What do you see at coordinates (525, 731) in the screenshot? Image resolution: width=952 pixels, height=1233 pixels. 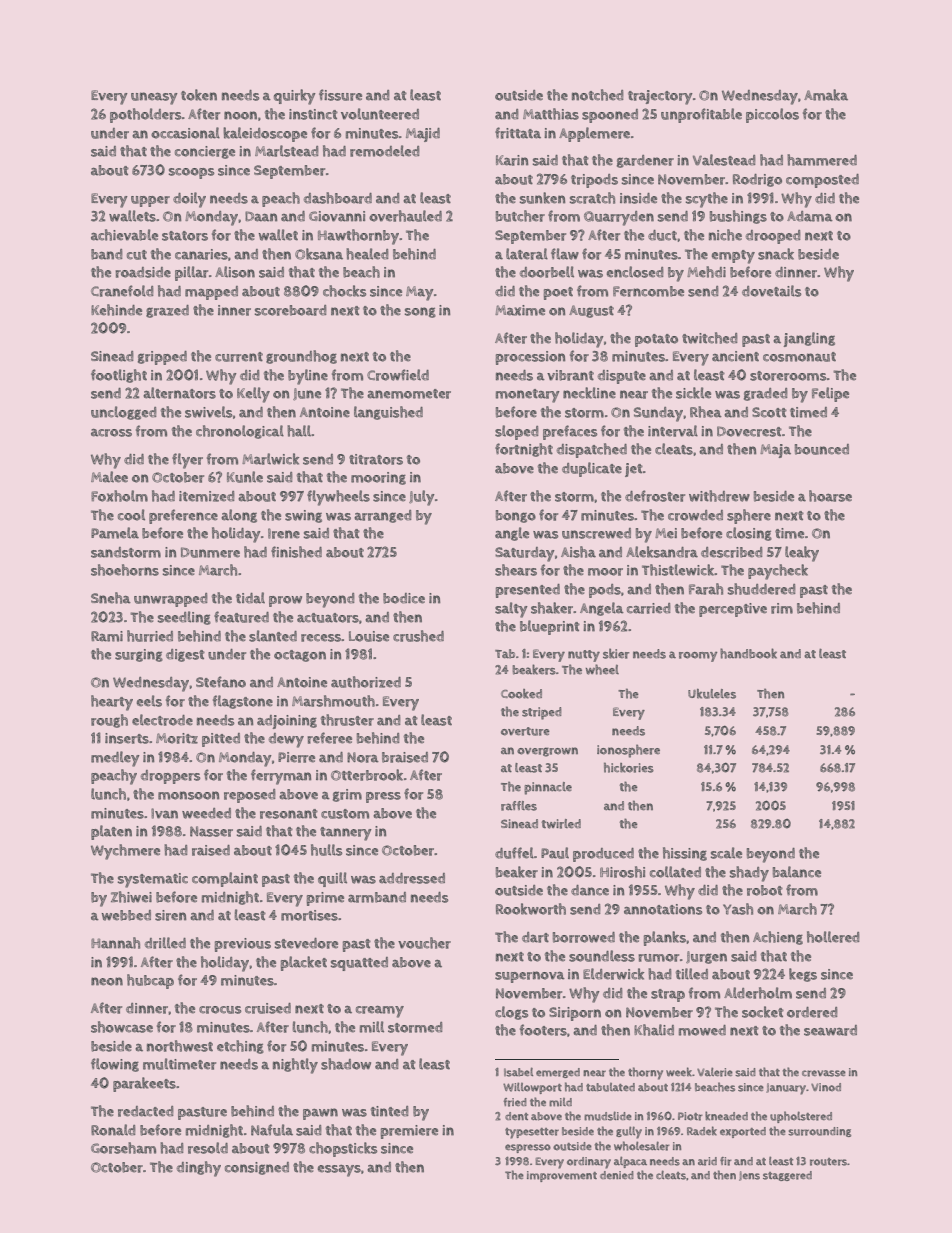 I see `overture` at bounding box center [525, 731].
